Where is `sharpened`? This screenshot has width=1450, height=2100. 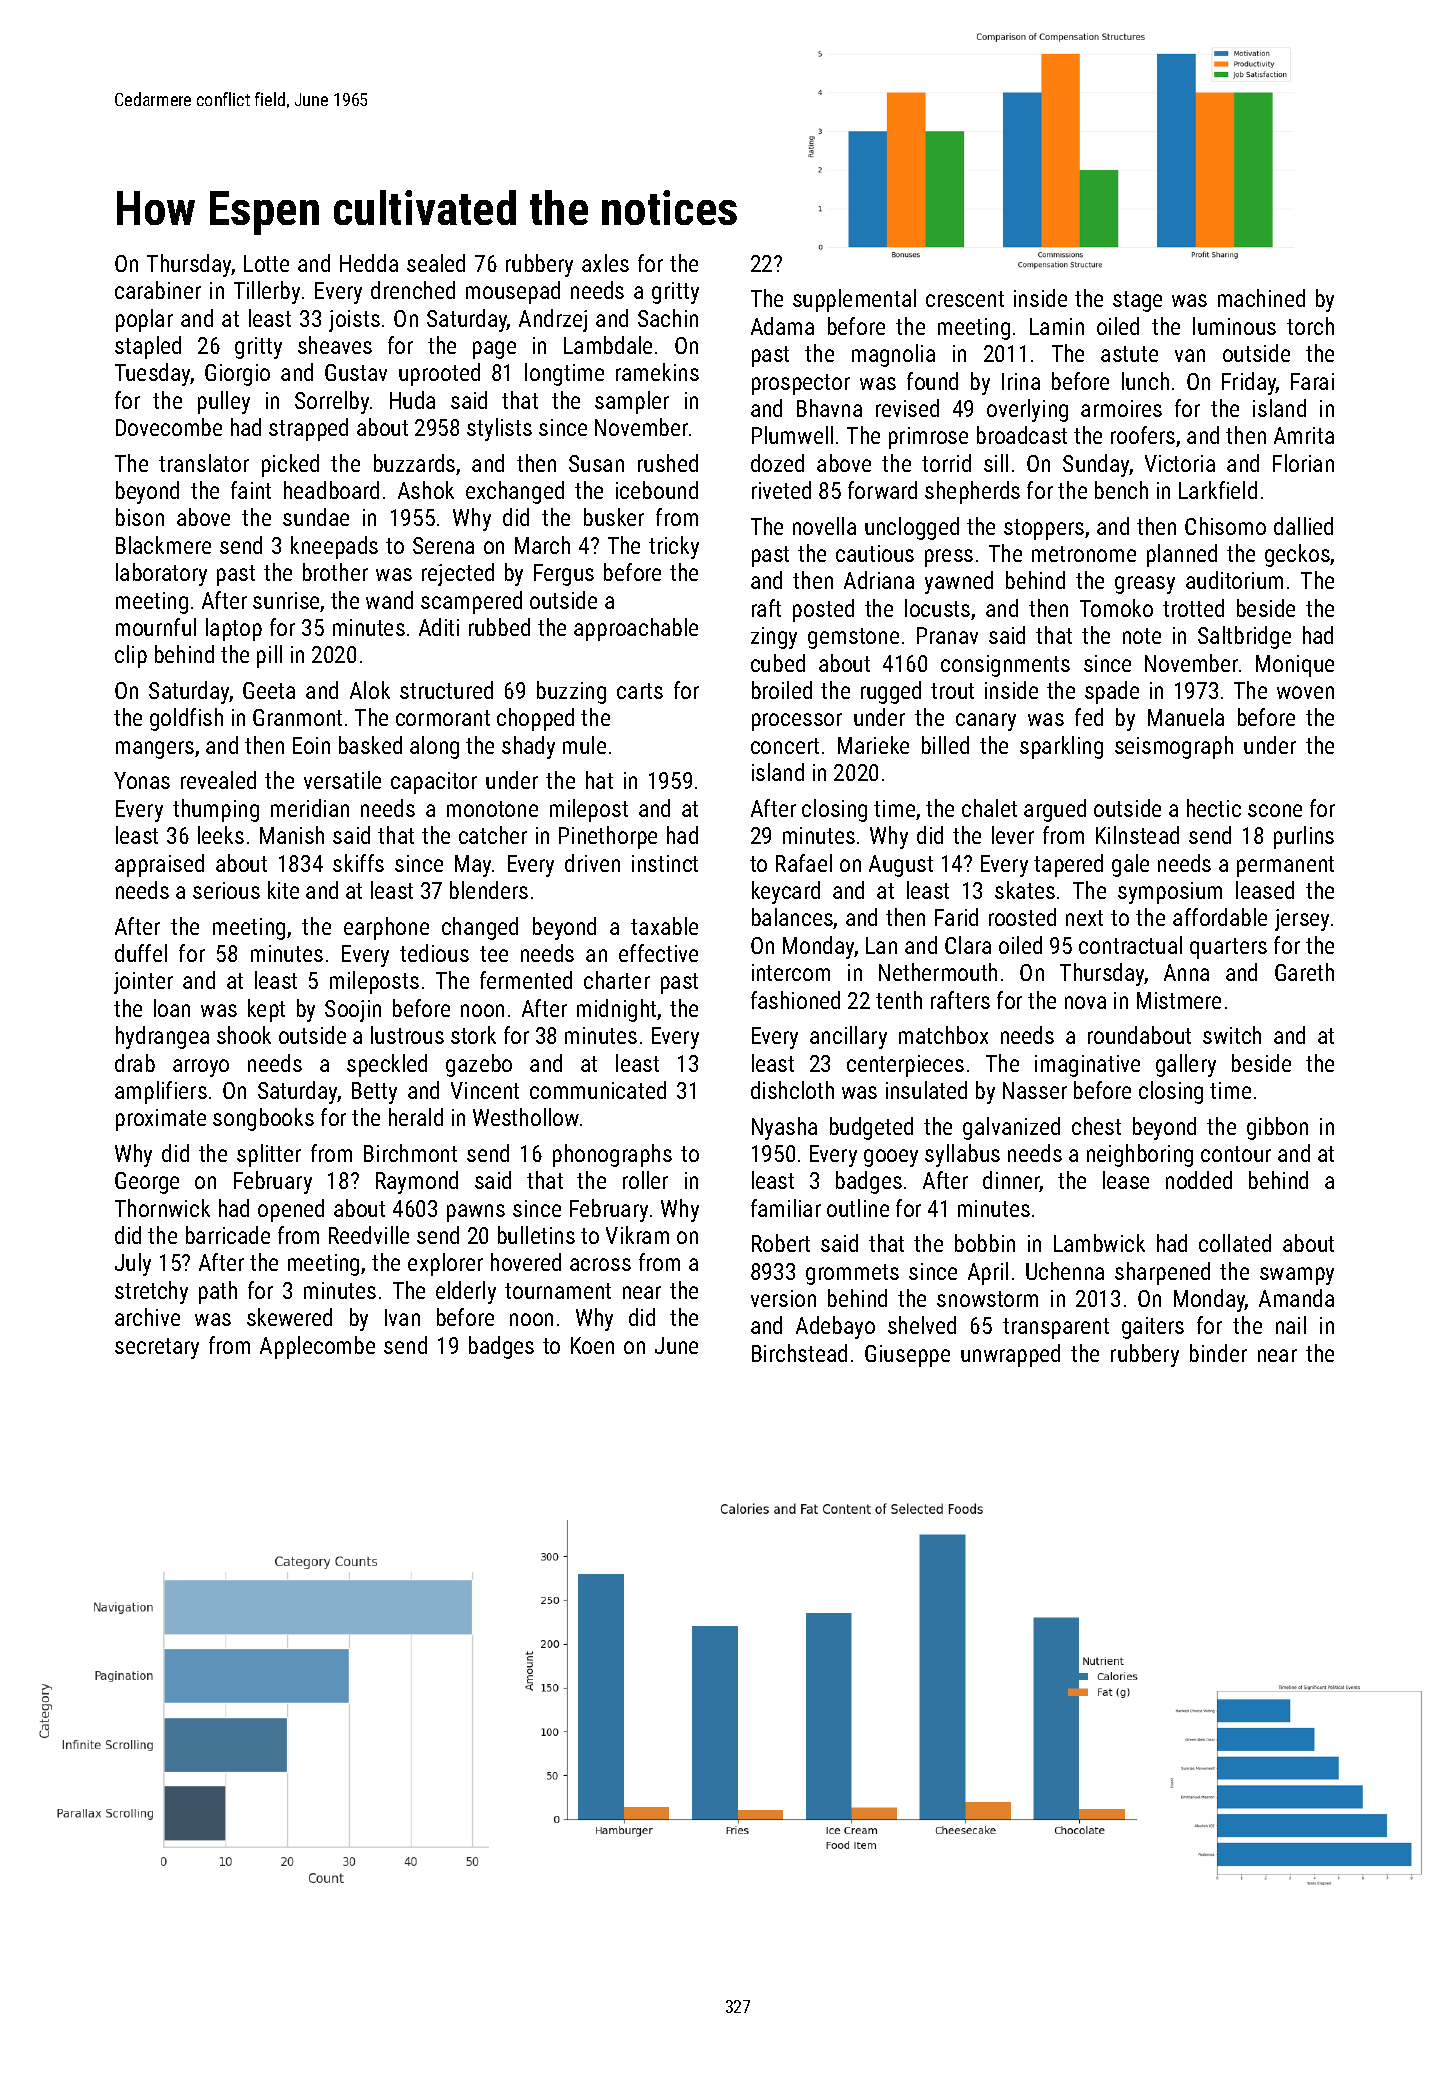
sharpened is located at coordinates (1162, 1273).
